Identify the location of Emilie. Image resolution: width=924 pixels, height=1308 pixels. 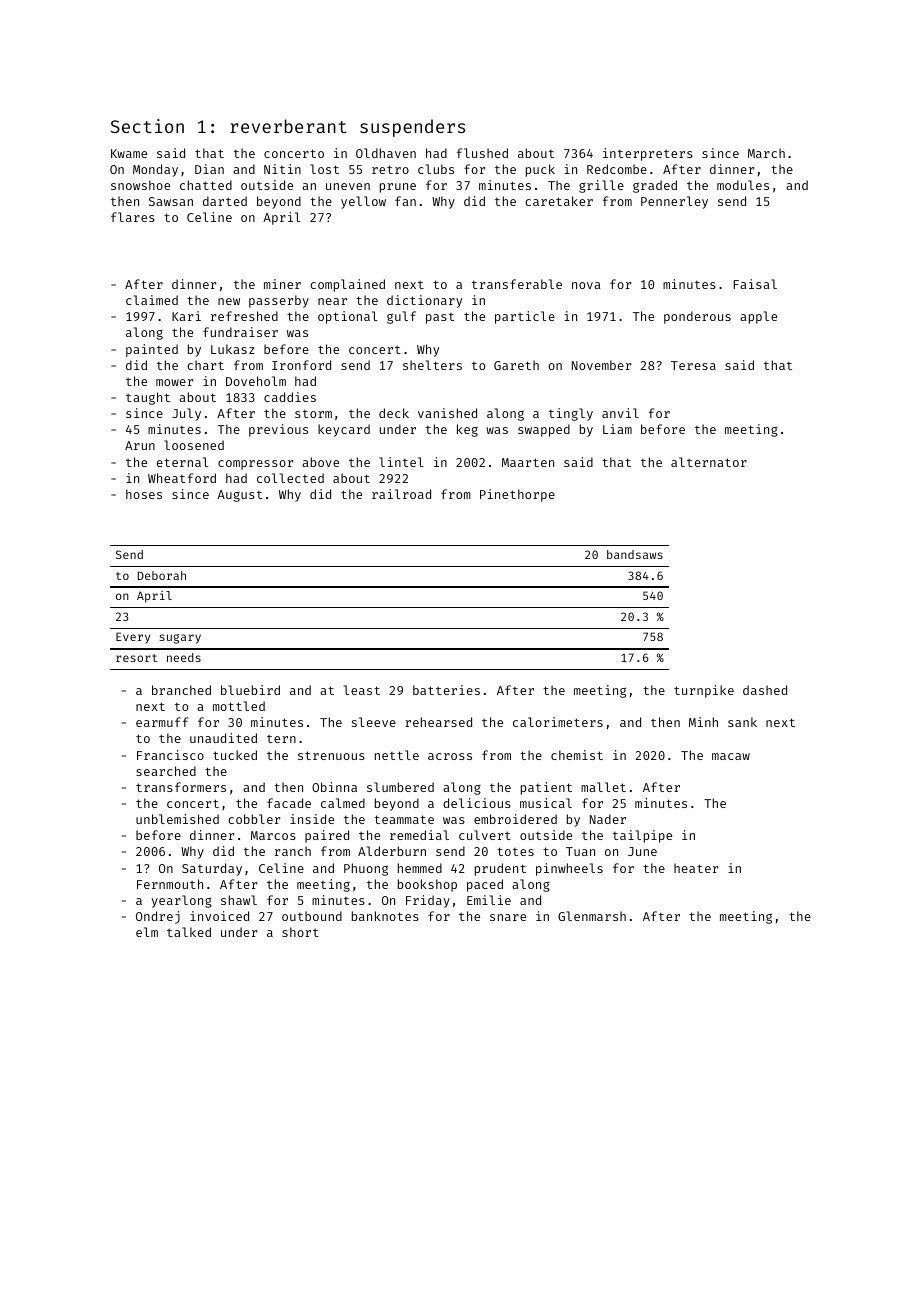
(489, 900).
